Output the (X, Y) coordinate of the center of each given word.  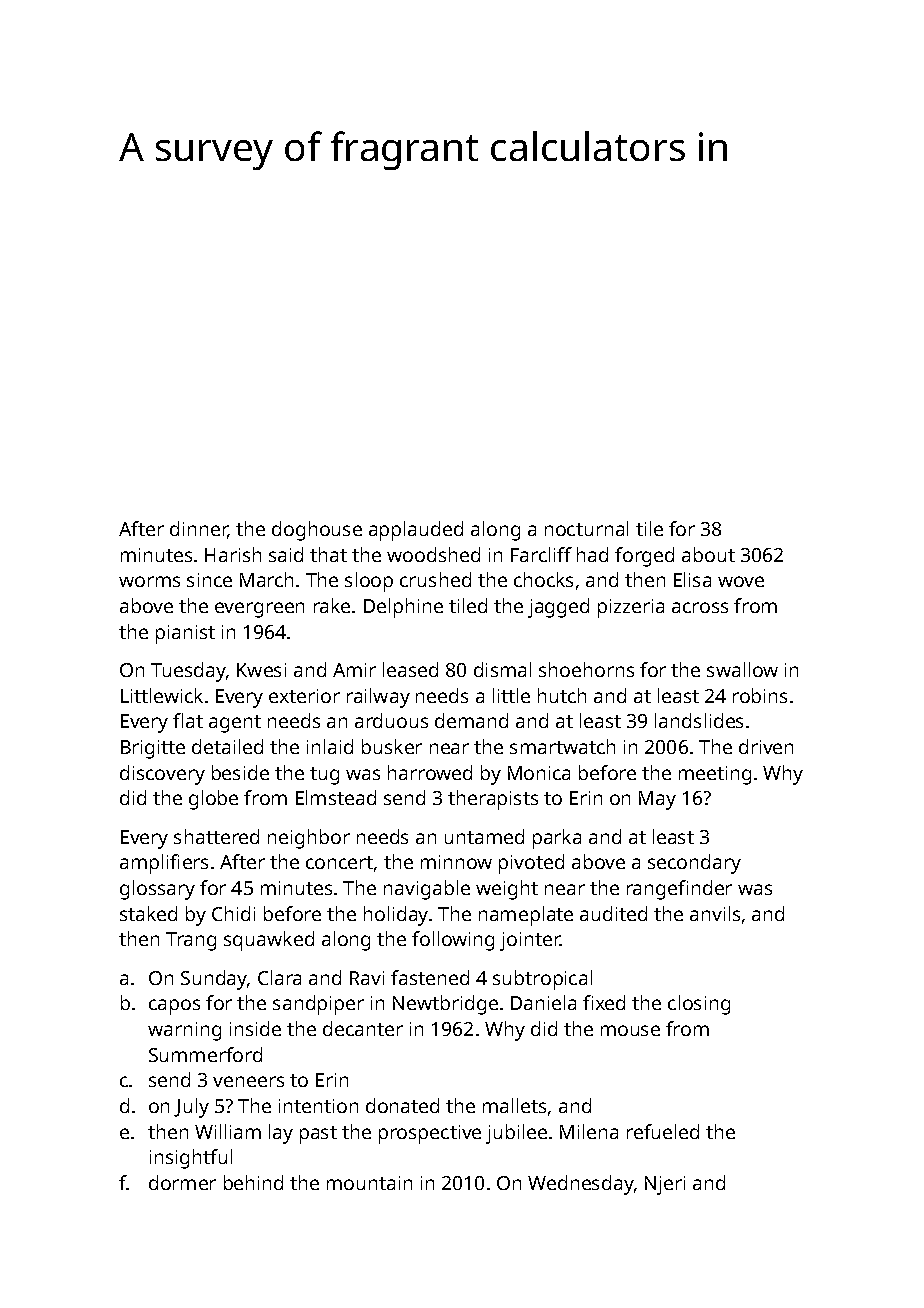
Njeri (665, 1185)
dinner (199, 530)
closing (699, 1005)
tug (324, 776)
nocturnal (586, 528)
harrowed (430, 772)
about (708, 554)
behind (253, 1182)
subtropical (542, 980)
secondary (694, 864)
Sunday (214, 980)
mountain (369, 1183)
